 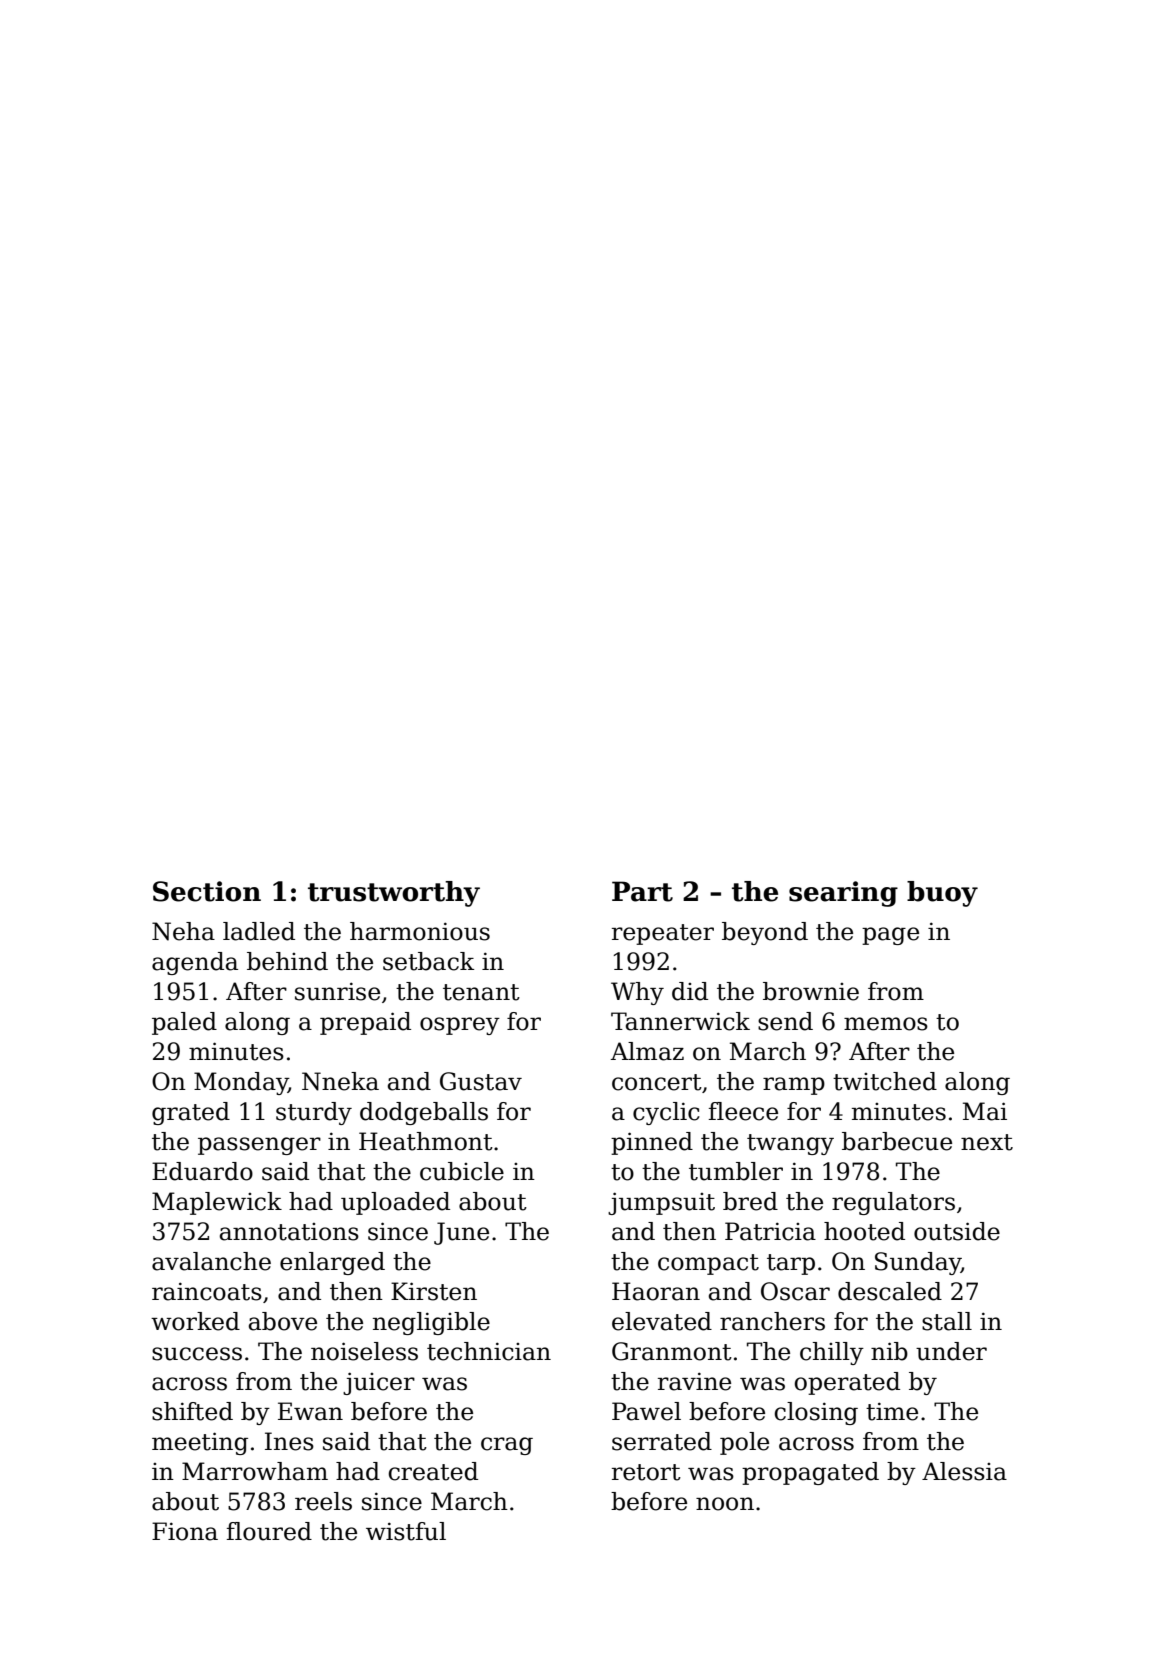 I want to click on Marrowham, so click(x=255, y=1471).
